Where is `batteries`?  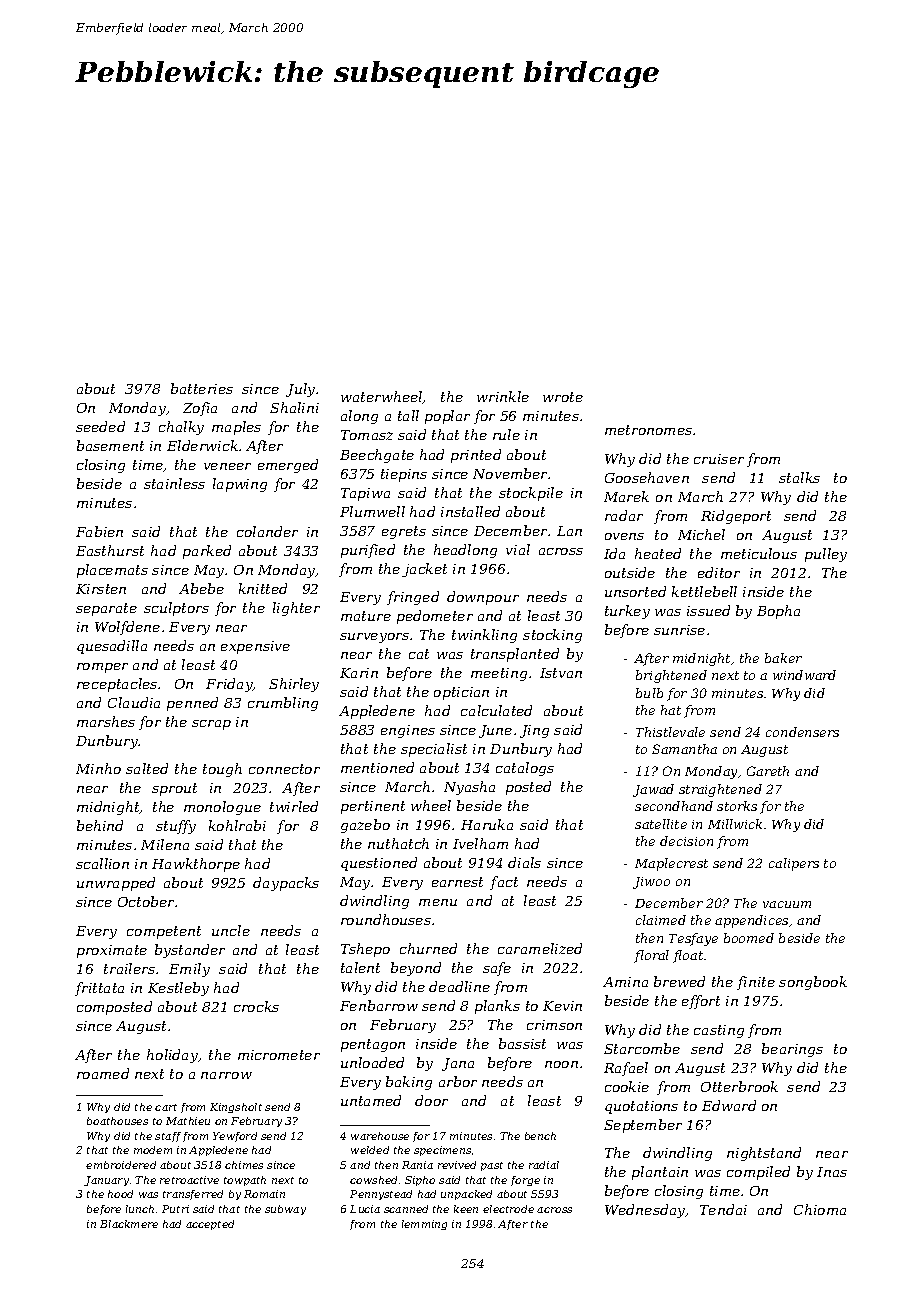
batteries is located at coordinates (202, 388).
